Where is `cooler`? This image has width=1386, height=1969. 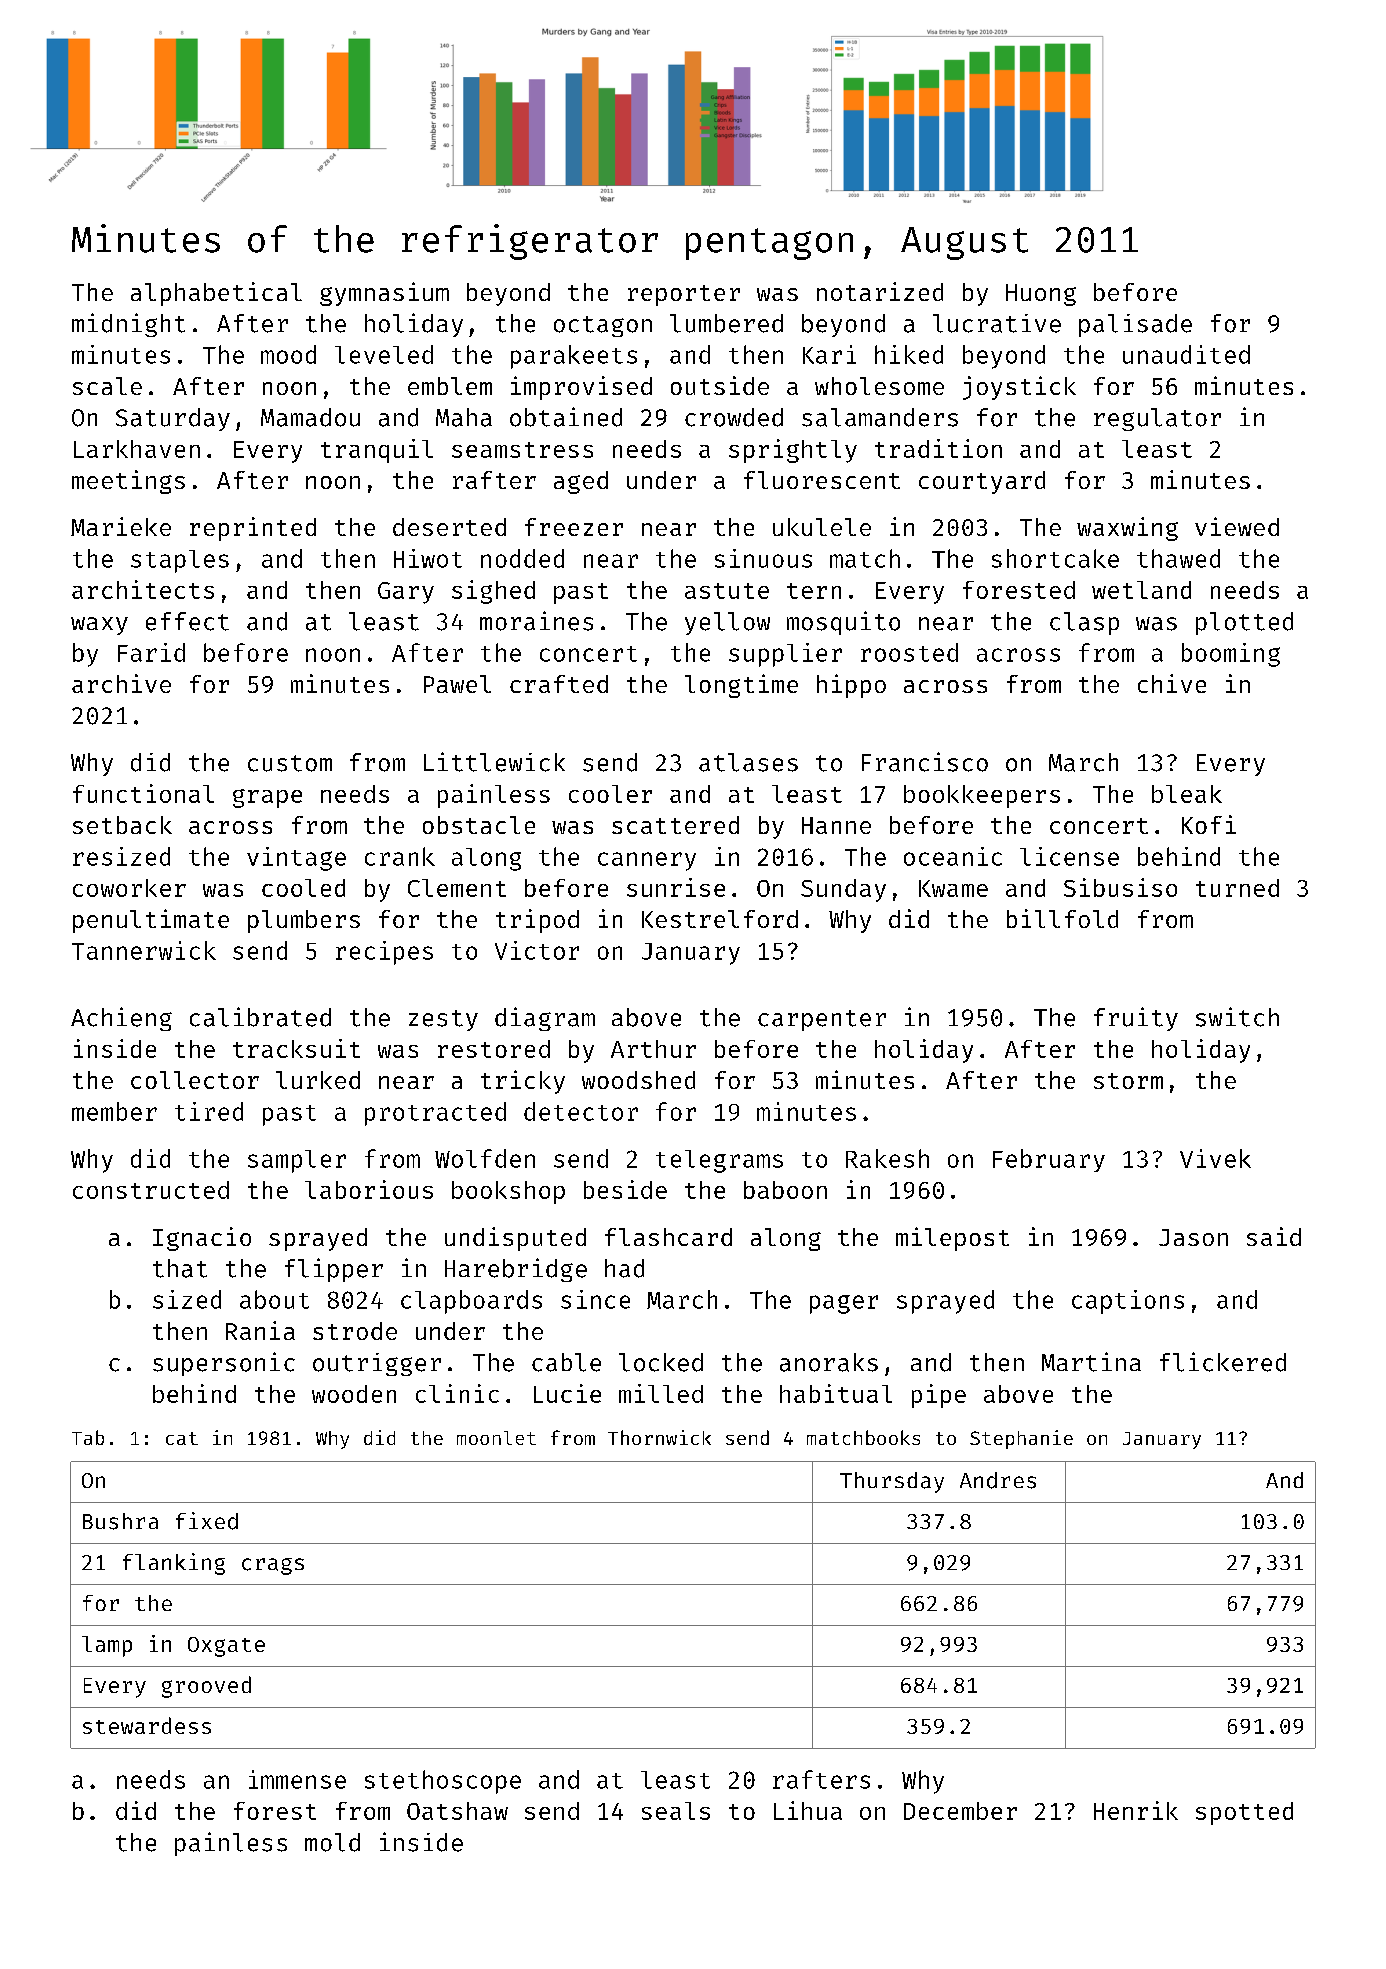 cooler is located at coordinates (610, 794).
